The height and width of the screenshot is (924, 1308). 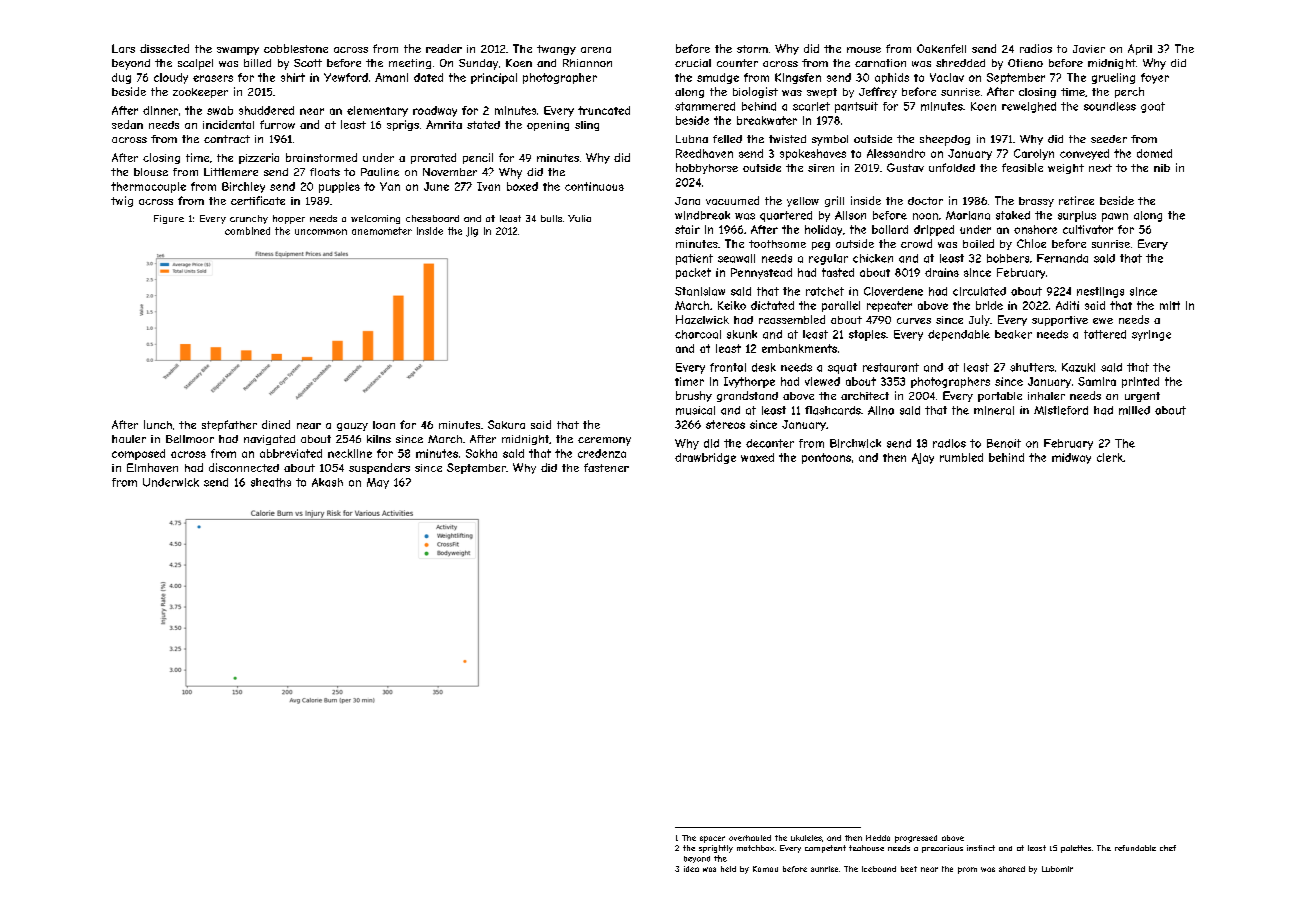 I want to click on fastener, so click(x=606, y=467).
